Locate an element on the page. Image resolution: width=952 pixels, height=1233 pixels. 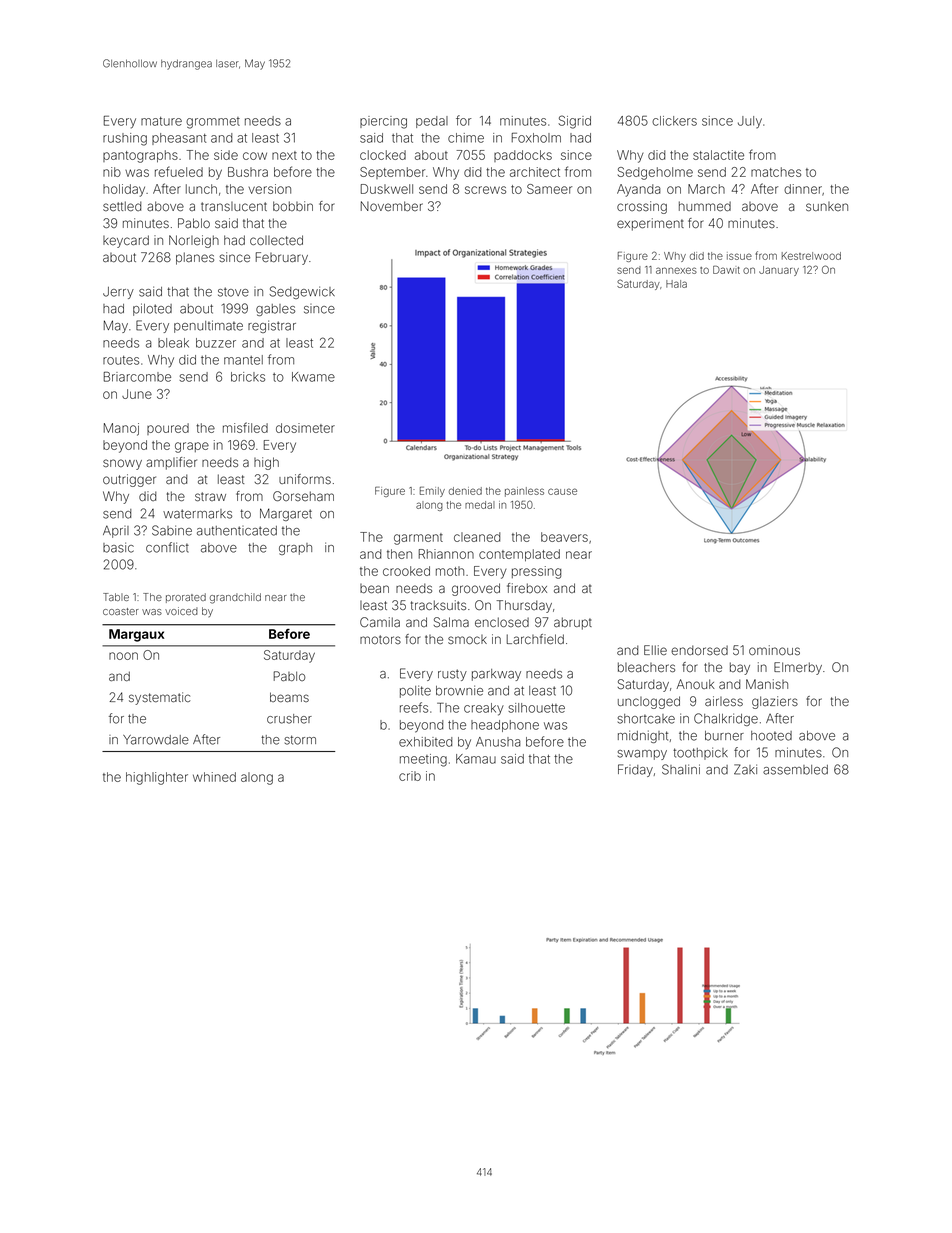
stove is located at coordinates (233, 292).
